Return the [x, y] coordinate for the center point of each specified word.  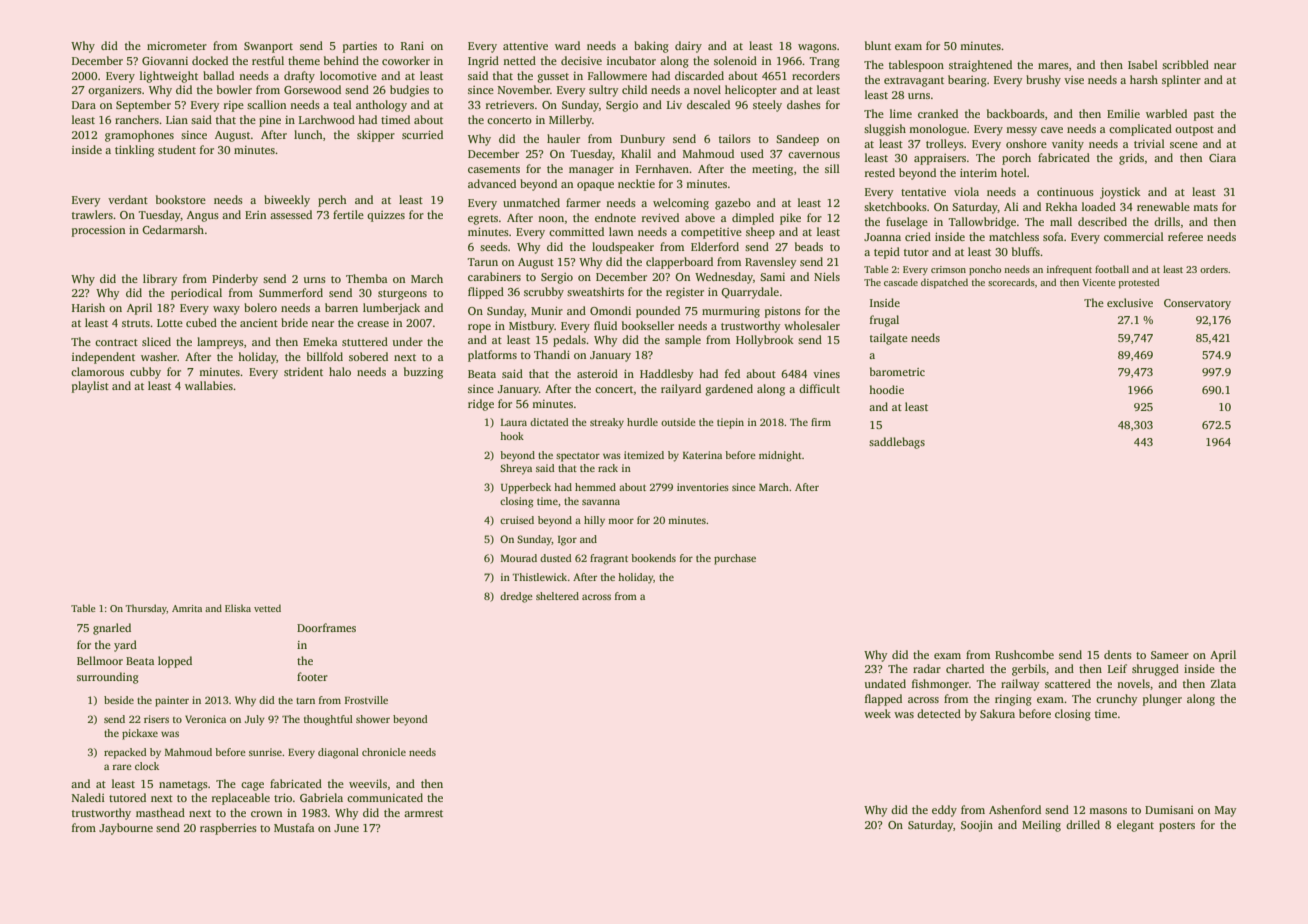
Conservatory [1197, 304]
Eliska [238, 608]
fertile [348, 214]
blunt [878, 45]
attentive [525, 46]
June [346, 828]
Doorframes [326, 627]
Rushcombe [1024, 654]
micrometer [177, 46]
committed [576, 231]
